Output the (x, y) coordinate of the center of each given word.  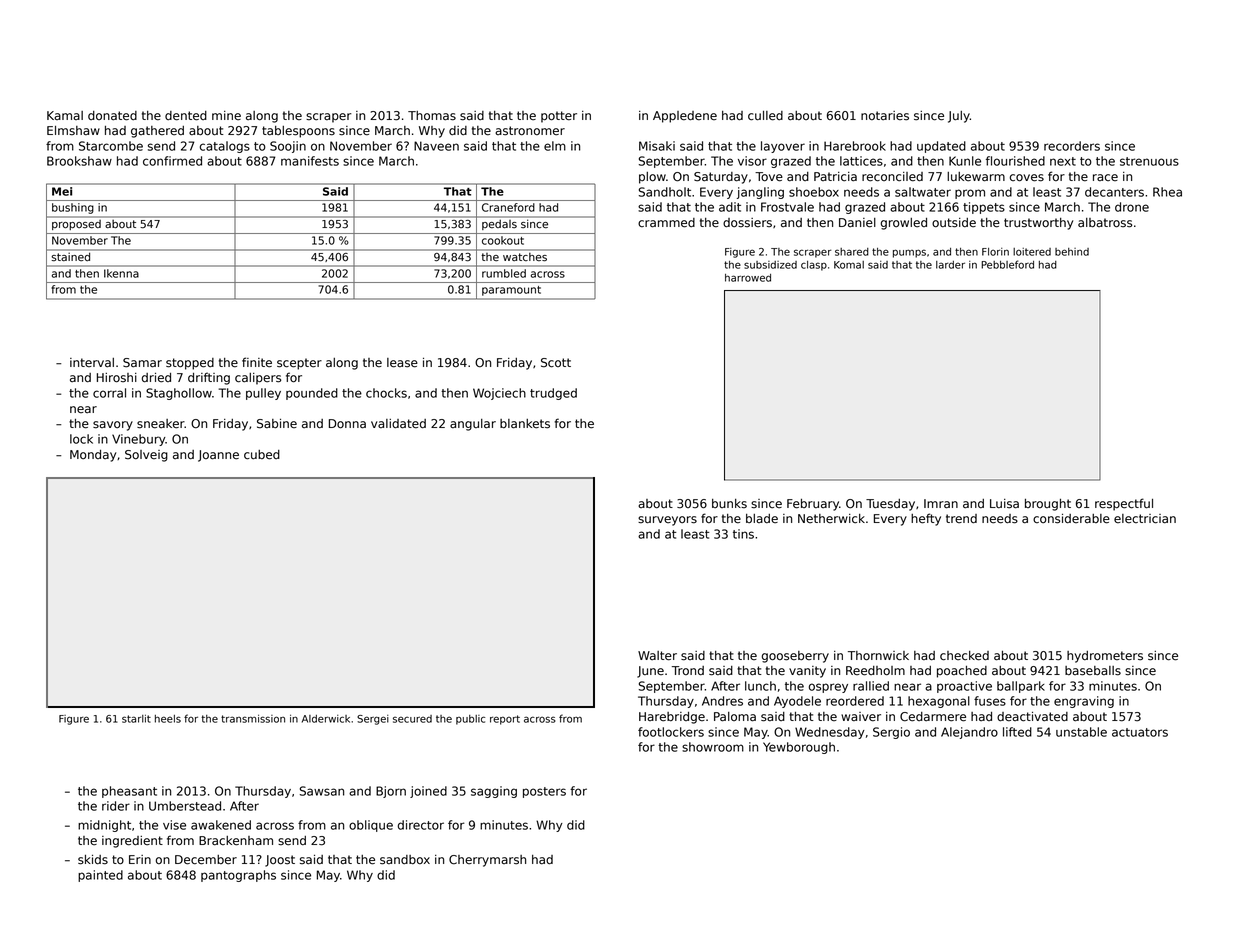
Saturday (721, 178)
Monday (93, 456)
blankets (525, 424)
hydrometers (1105, 657)
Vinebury (139, 440)
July (959, 117)
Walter (657, 656)
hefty (926, 519)
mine (226, 116)
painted (100, 876)
